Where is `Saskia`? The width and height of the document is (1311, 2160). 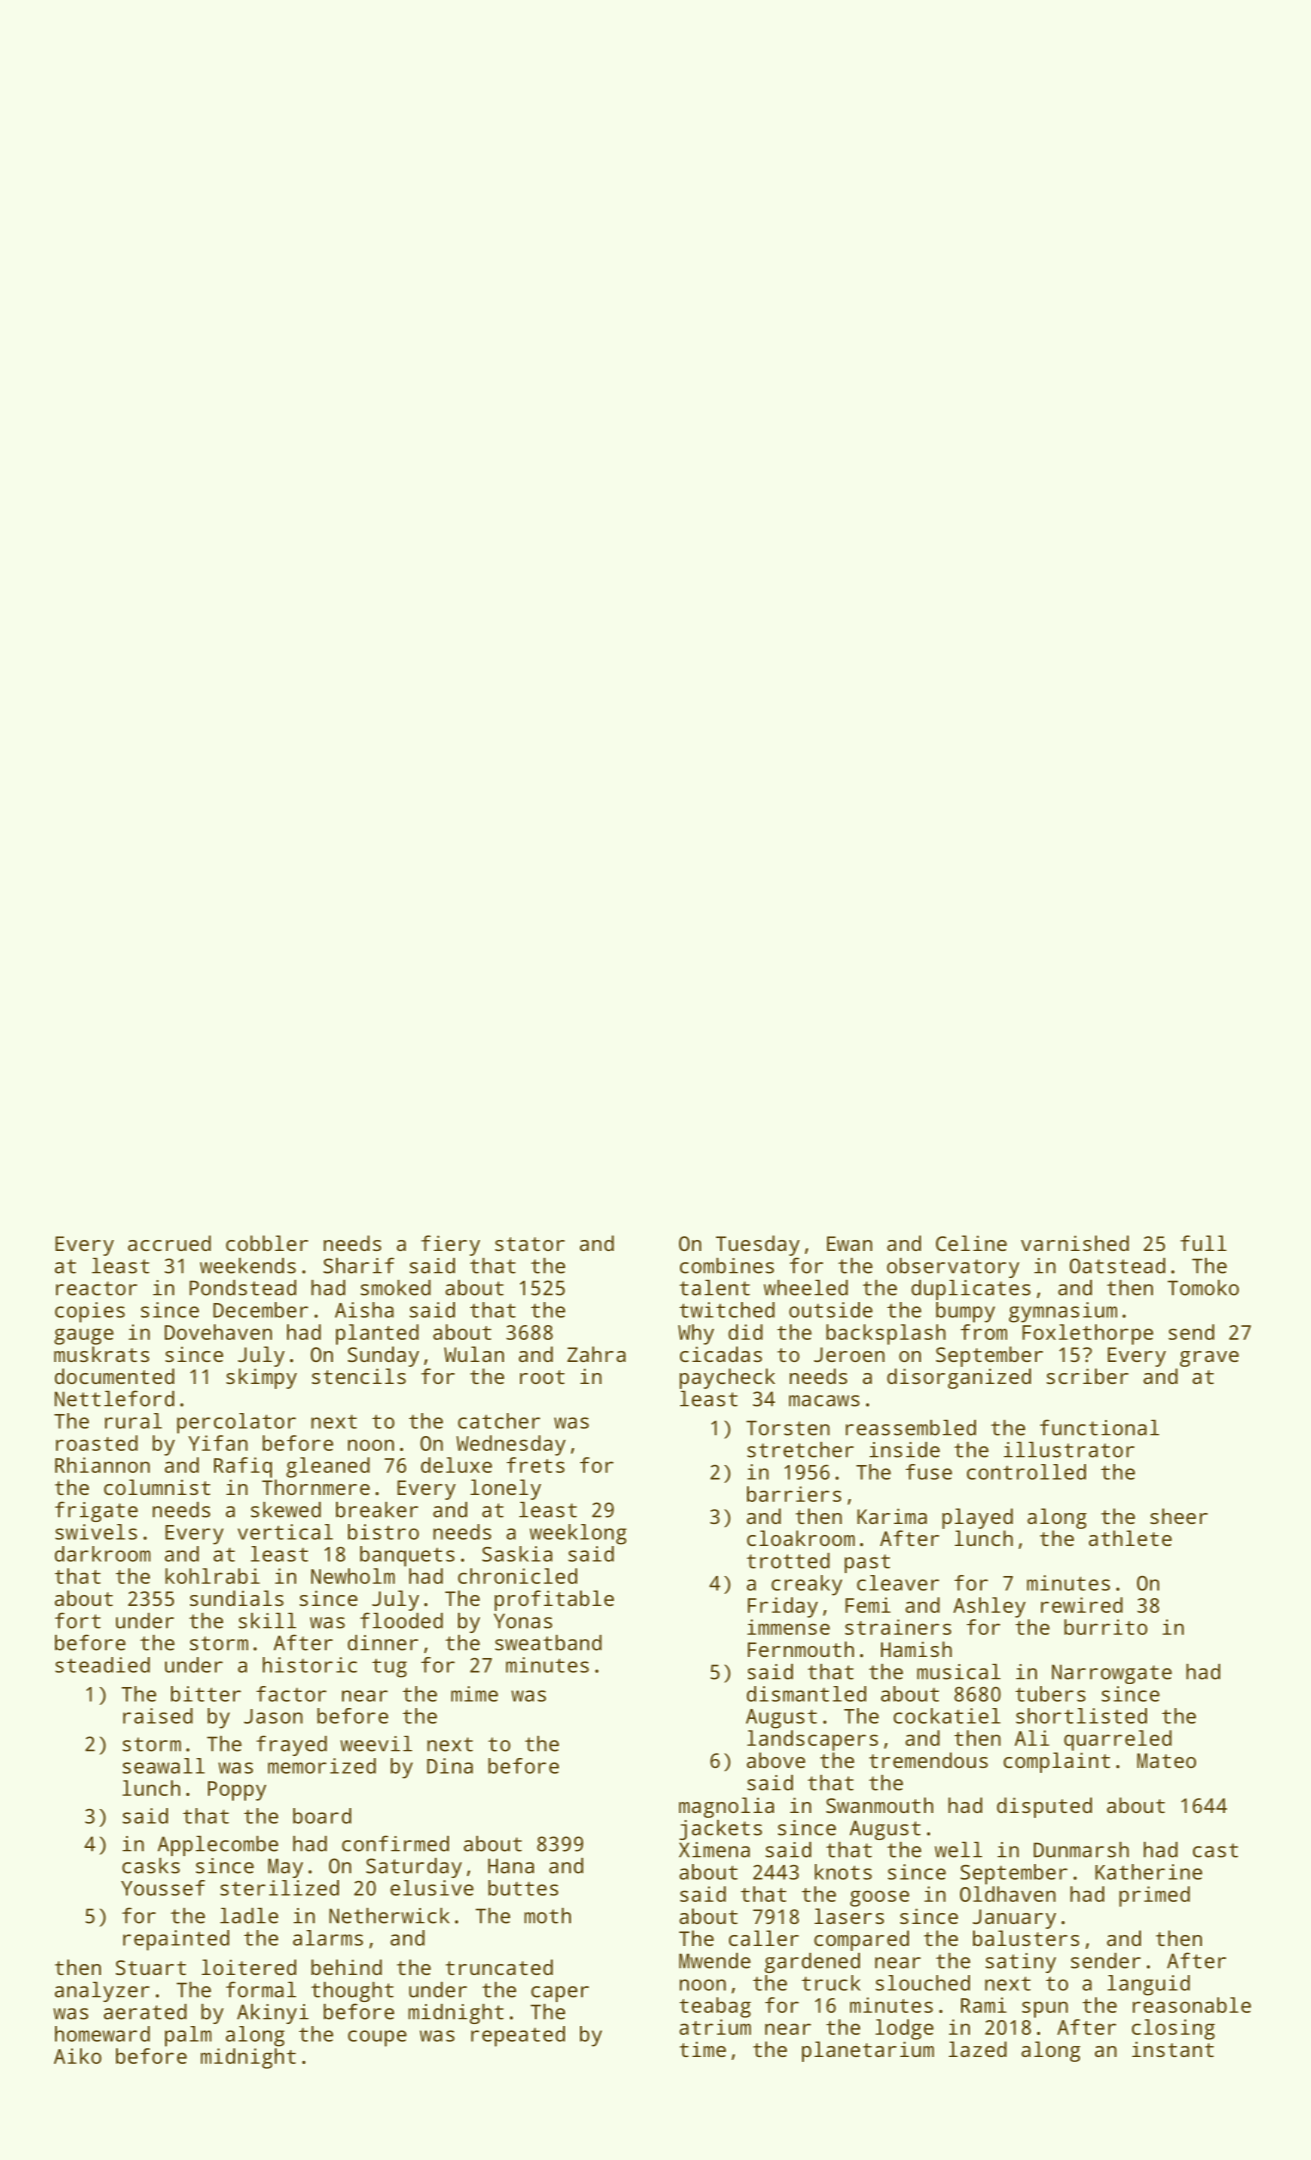
Saskia is located at coordinates (517, 1554).
